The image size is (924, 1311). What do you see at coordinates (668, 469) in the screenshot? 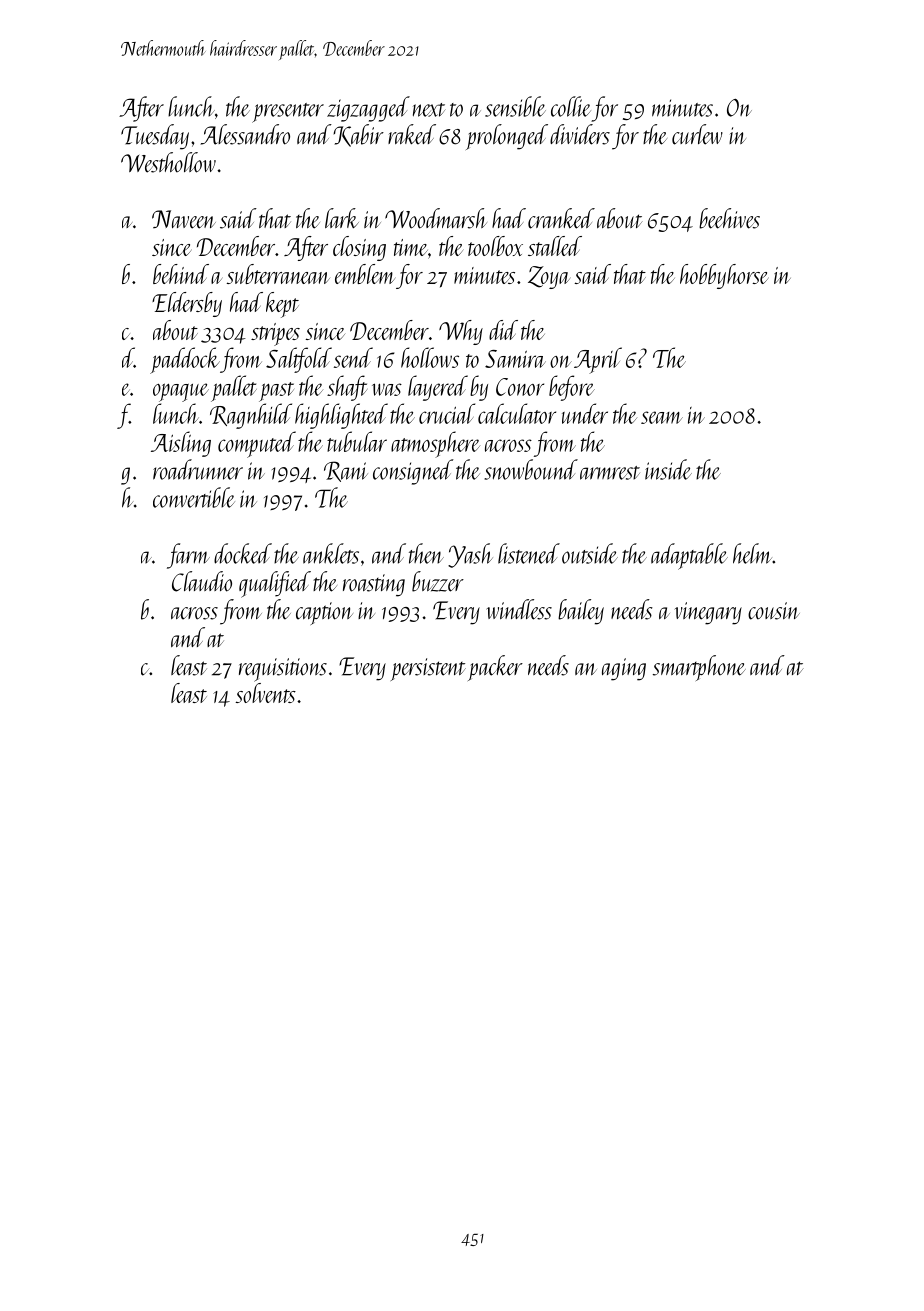
I see `inside` at bounding box center [668, 469].
